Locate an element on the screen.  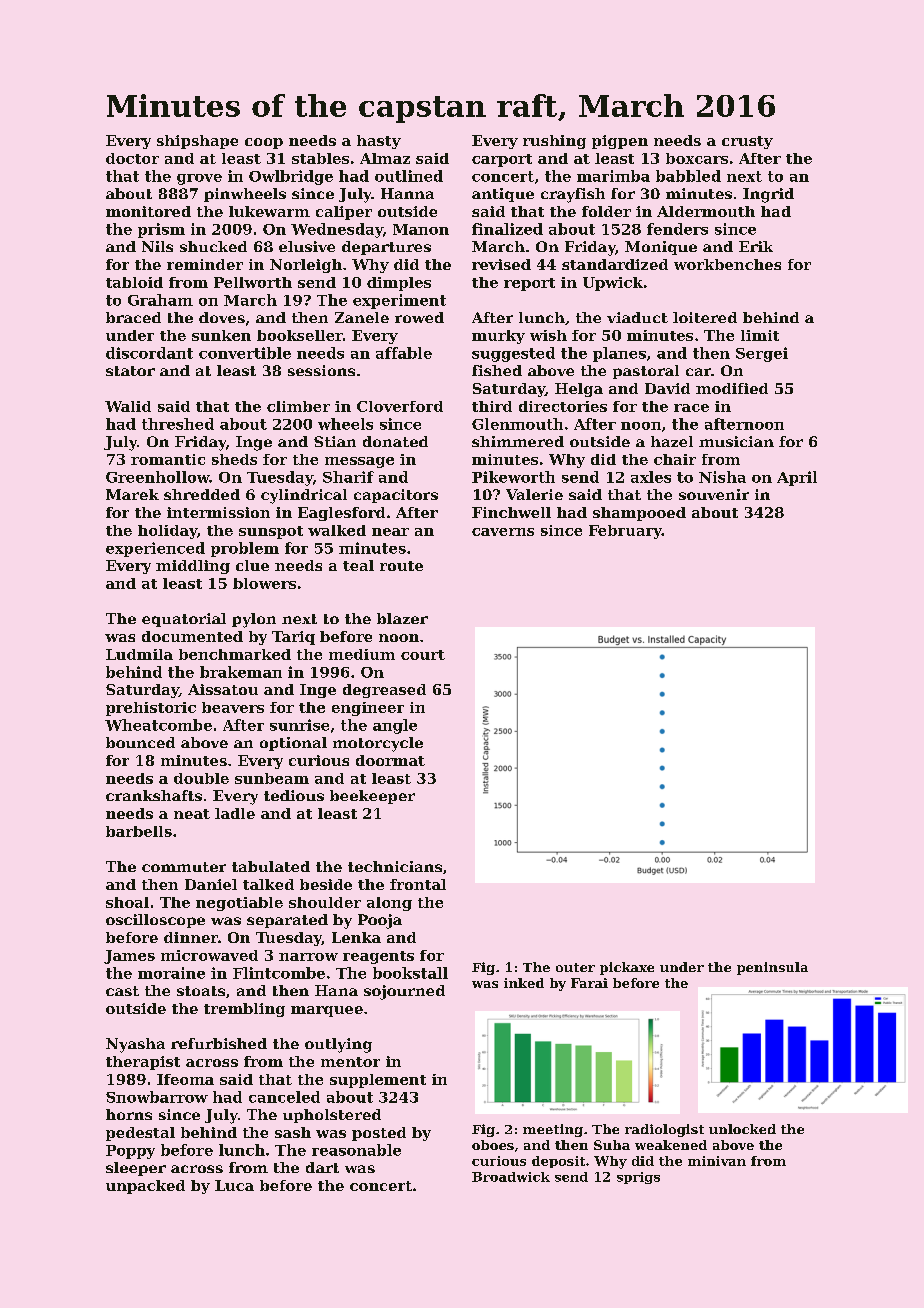
reagents is located at coordinates (378, 957).
